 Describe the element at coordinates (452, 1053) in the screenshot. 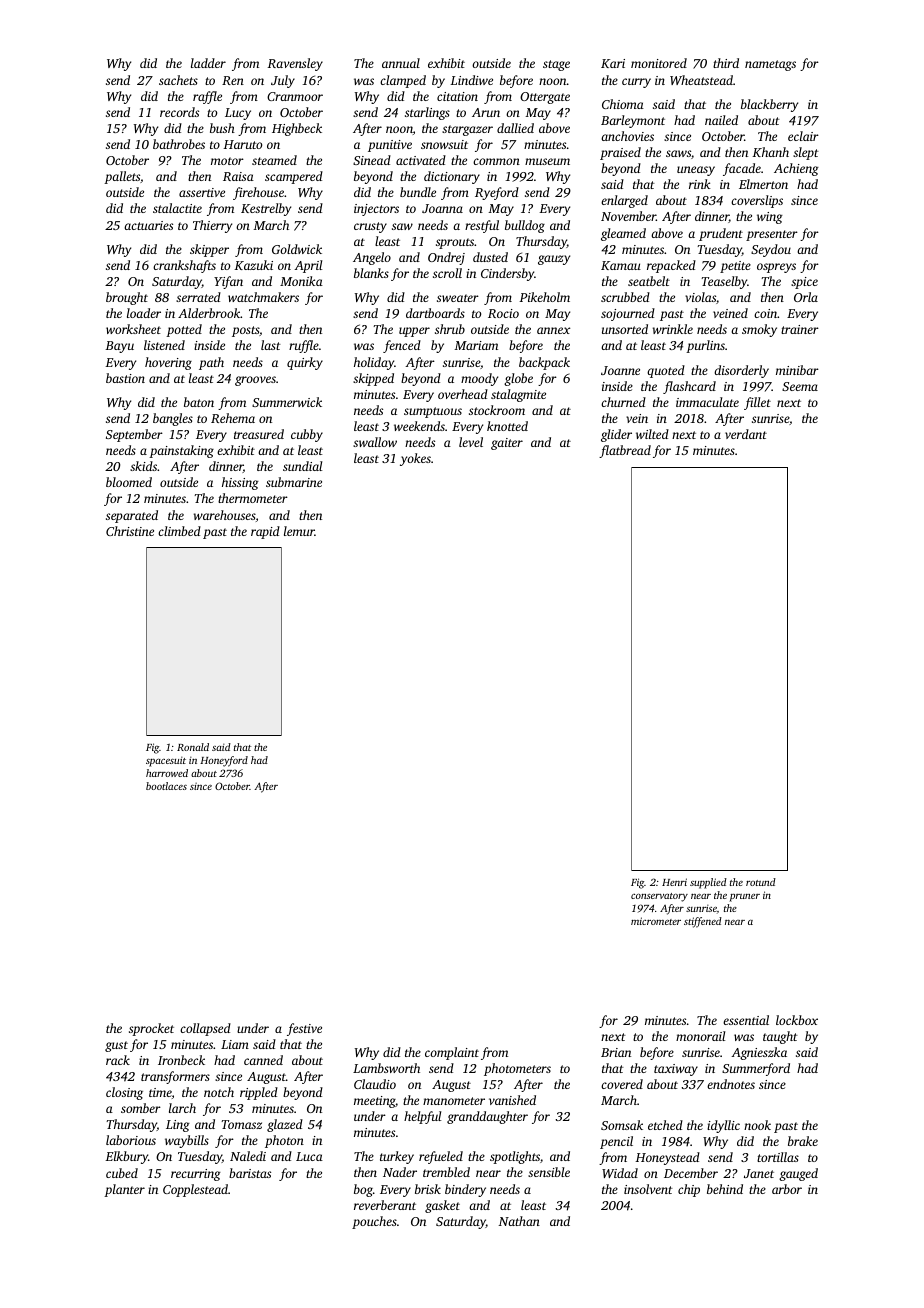

I see `complaint` at that location.
